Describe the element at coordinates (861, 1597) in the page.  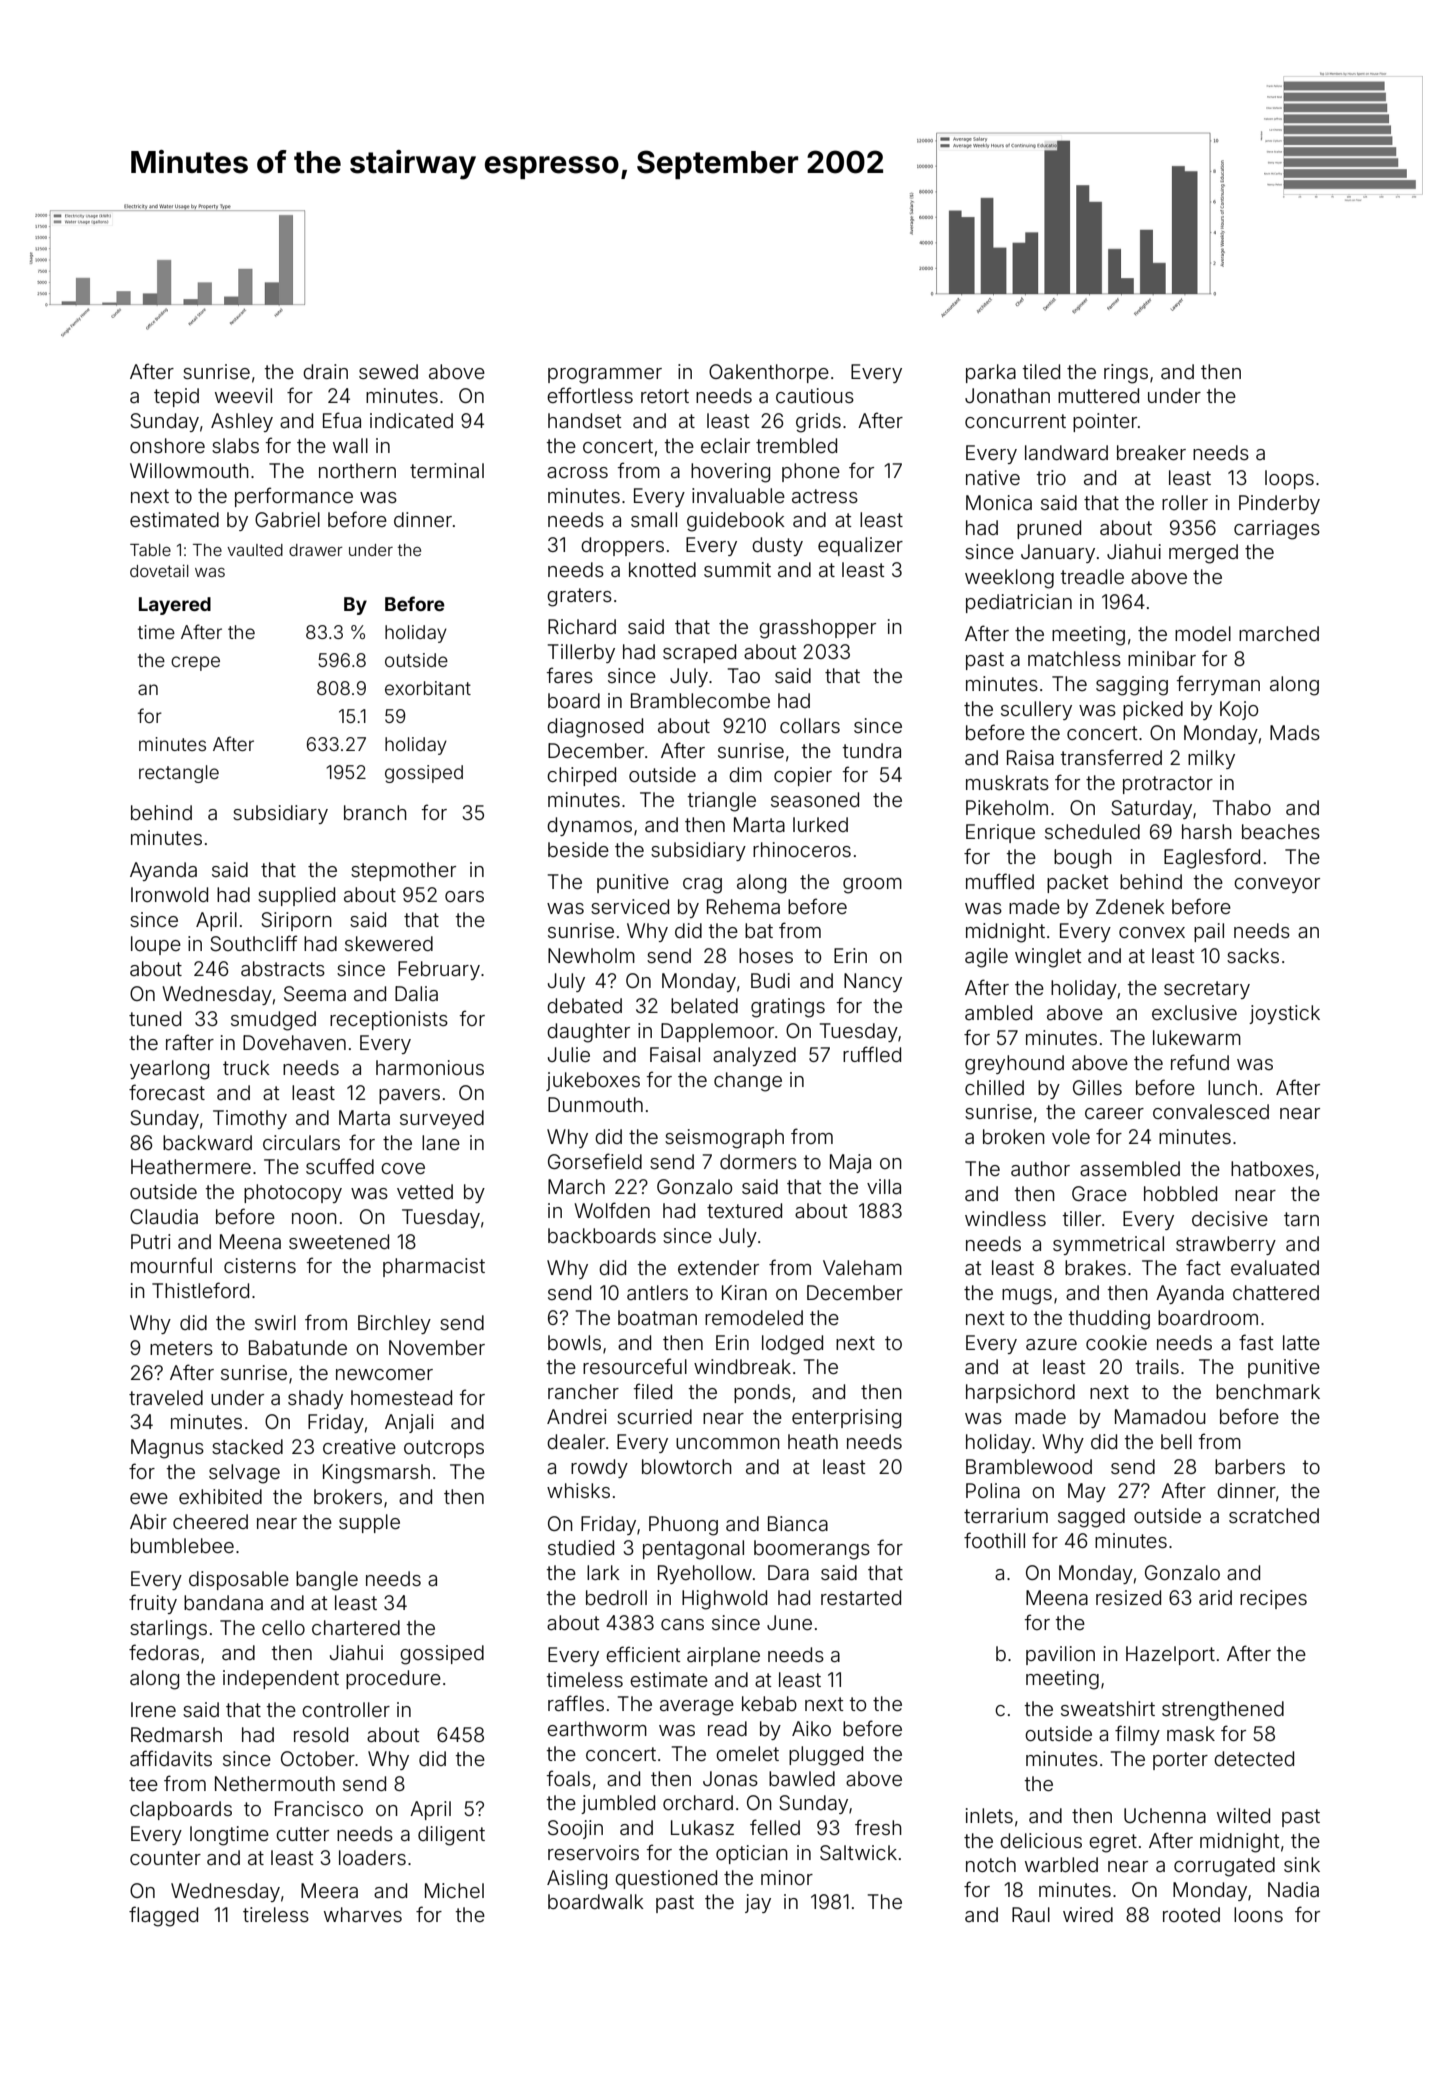
I see `restarted` at that location.
